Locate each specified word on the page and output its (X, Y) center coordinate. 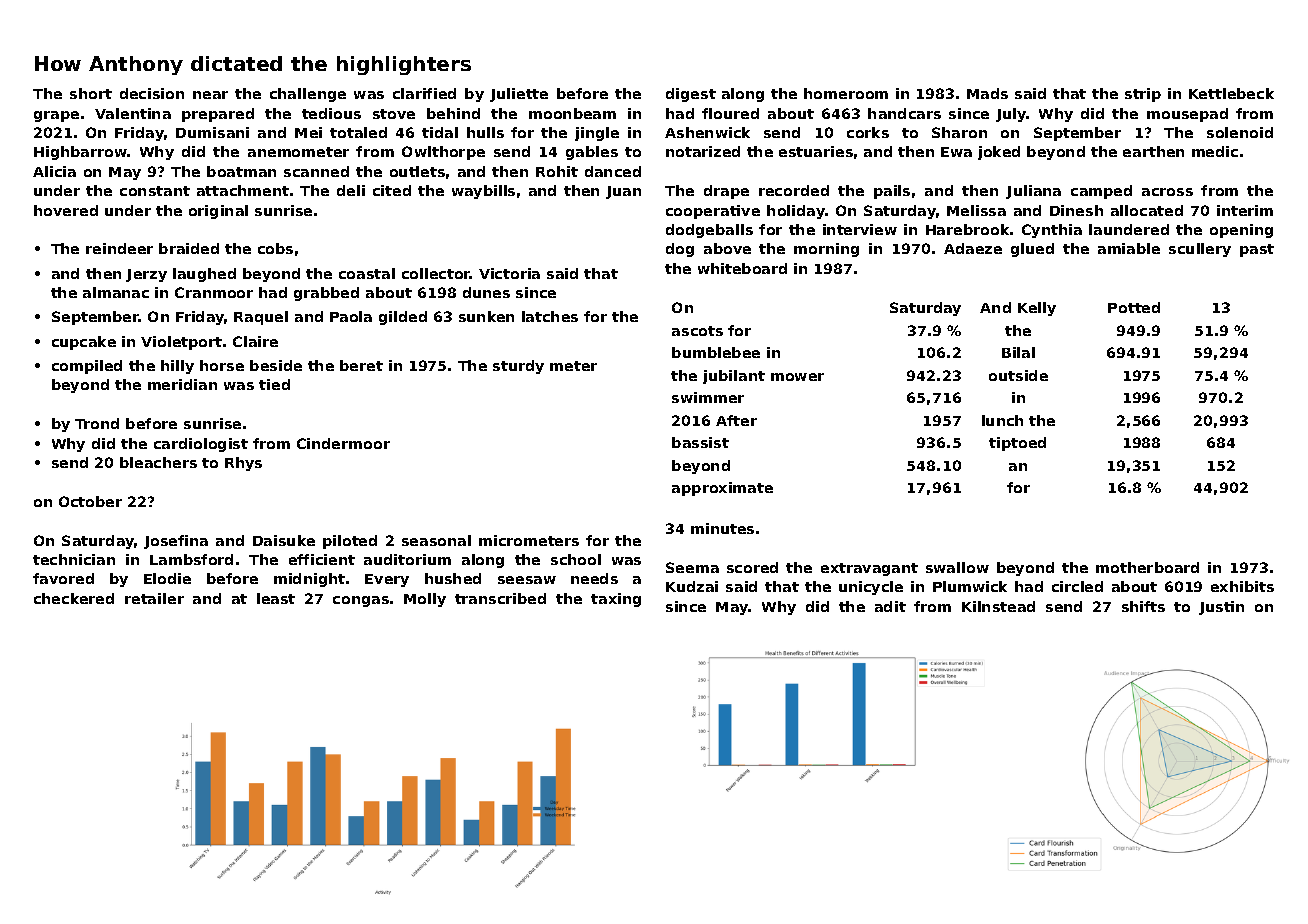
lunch (1002, 420)
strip (1143, 95)
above (727, 248)
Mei (308, 132)
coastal (367, 273)
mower (797, 377)
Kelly (1037, 309)
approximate (722, 489)
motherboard (1147, 567)
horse (222, 365)
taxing (616, 600)
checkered (74, 598)
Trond (97, 423)
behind (453, 113)
